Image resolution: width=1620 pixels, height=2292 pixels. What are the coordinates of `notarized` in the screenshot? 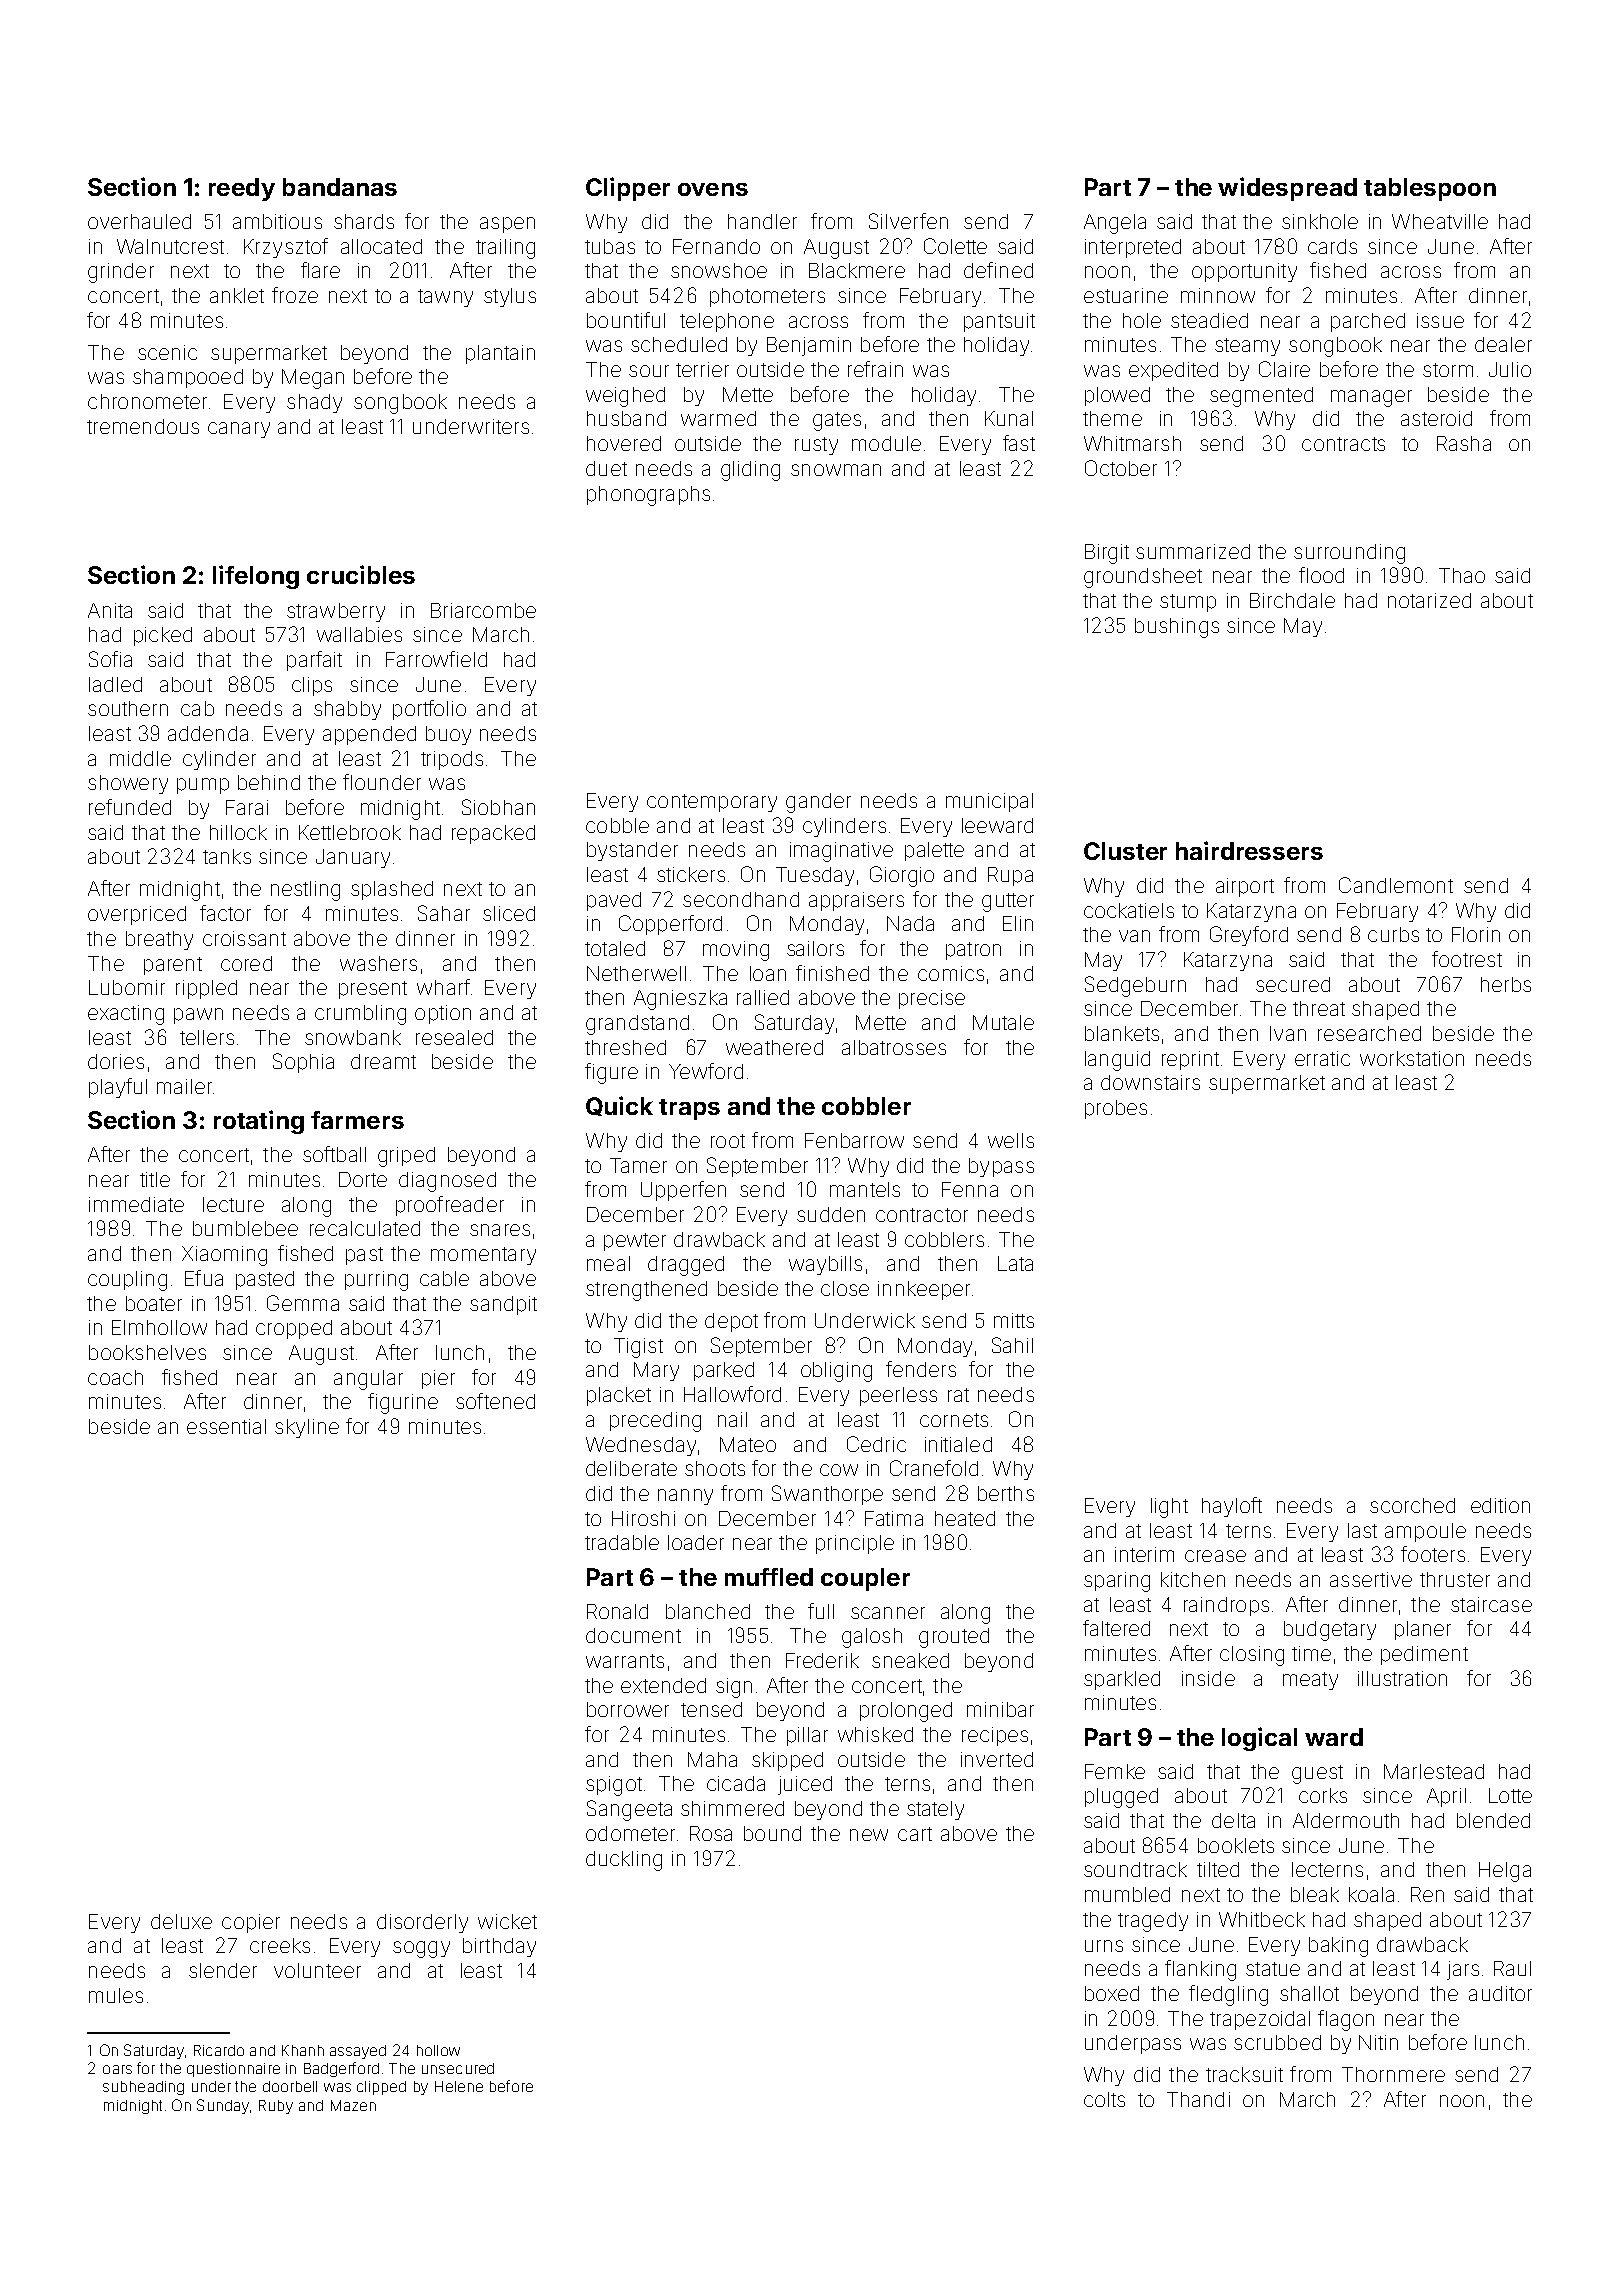 It's located at (1429, 600).
